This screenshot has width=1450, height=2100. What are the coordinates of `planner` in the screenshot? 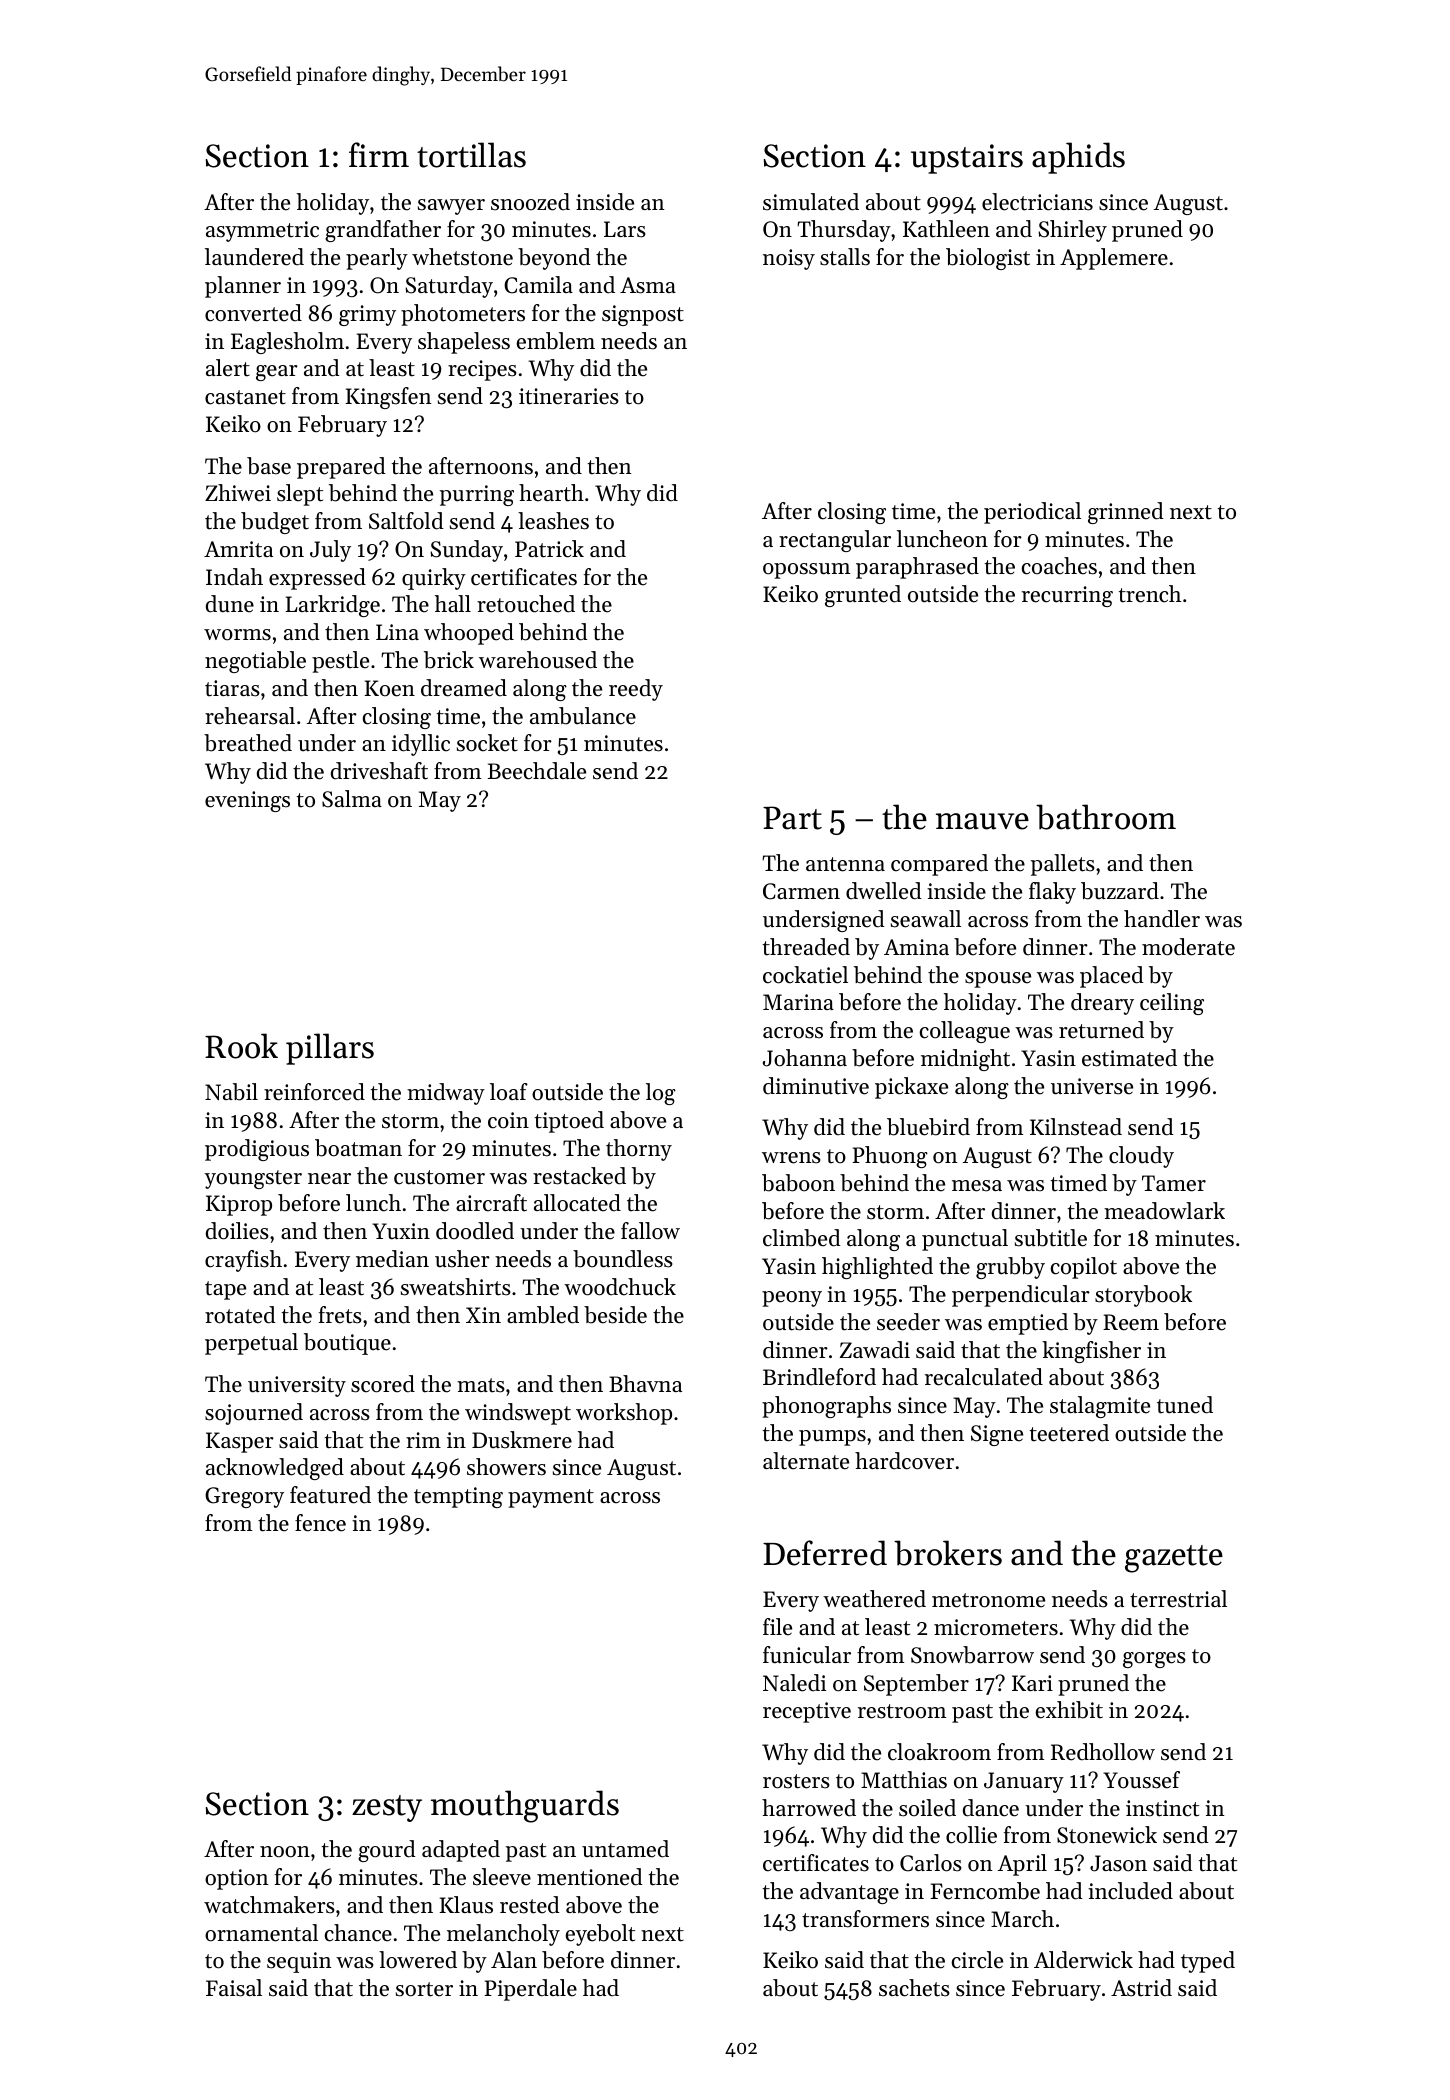 It's located at (243, 287).
